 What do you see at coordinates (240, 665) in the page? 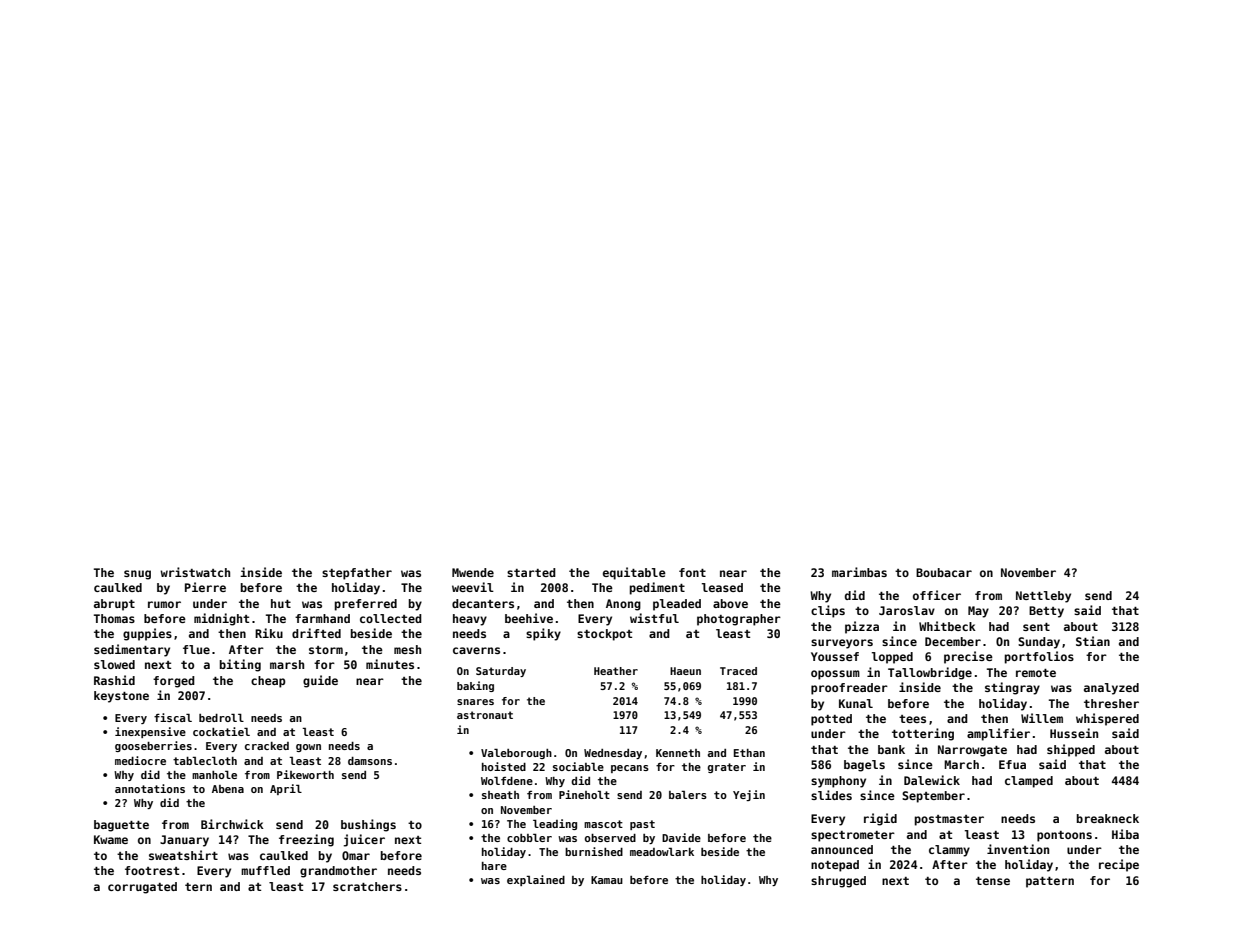
I see `biting` at bounding box center [240, 665].
